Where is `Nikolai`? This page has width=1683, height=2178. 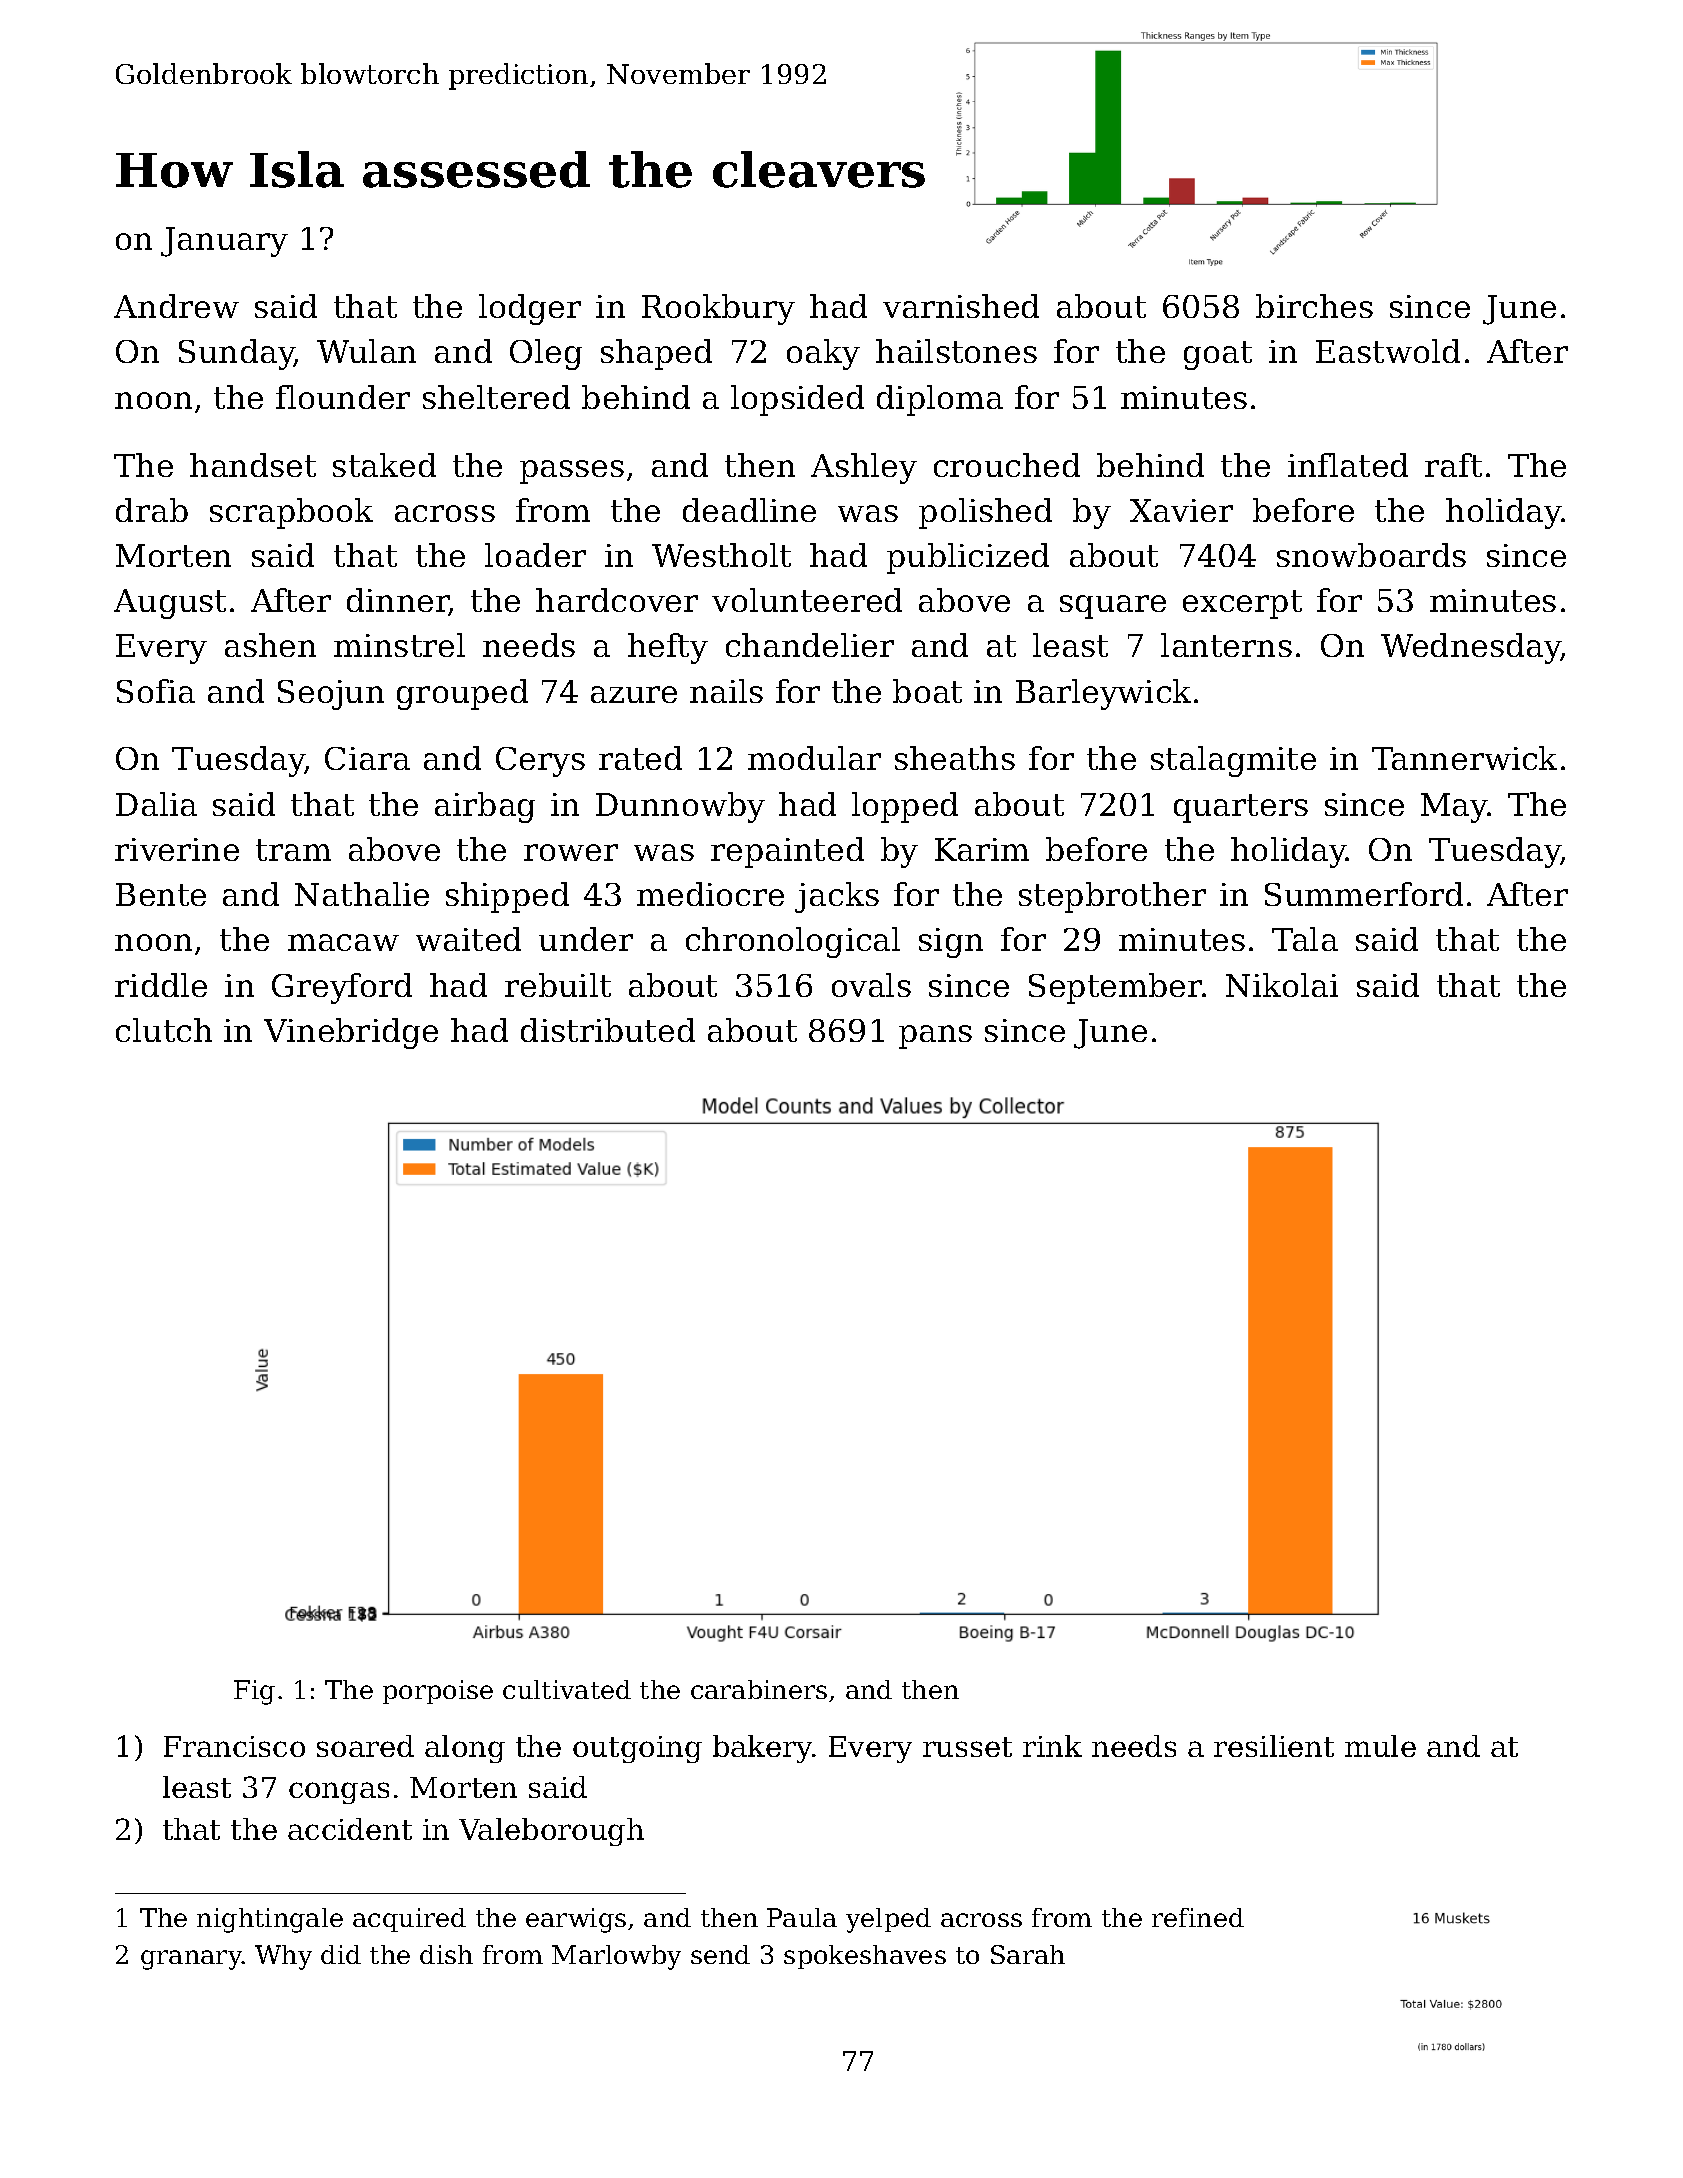
Nikolai is located at coordinates (1282, 985).
